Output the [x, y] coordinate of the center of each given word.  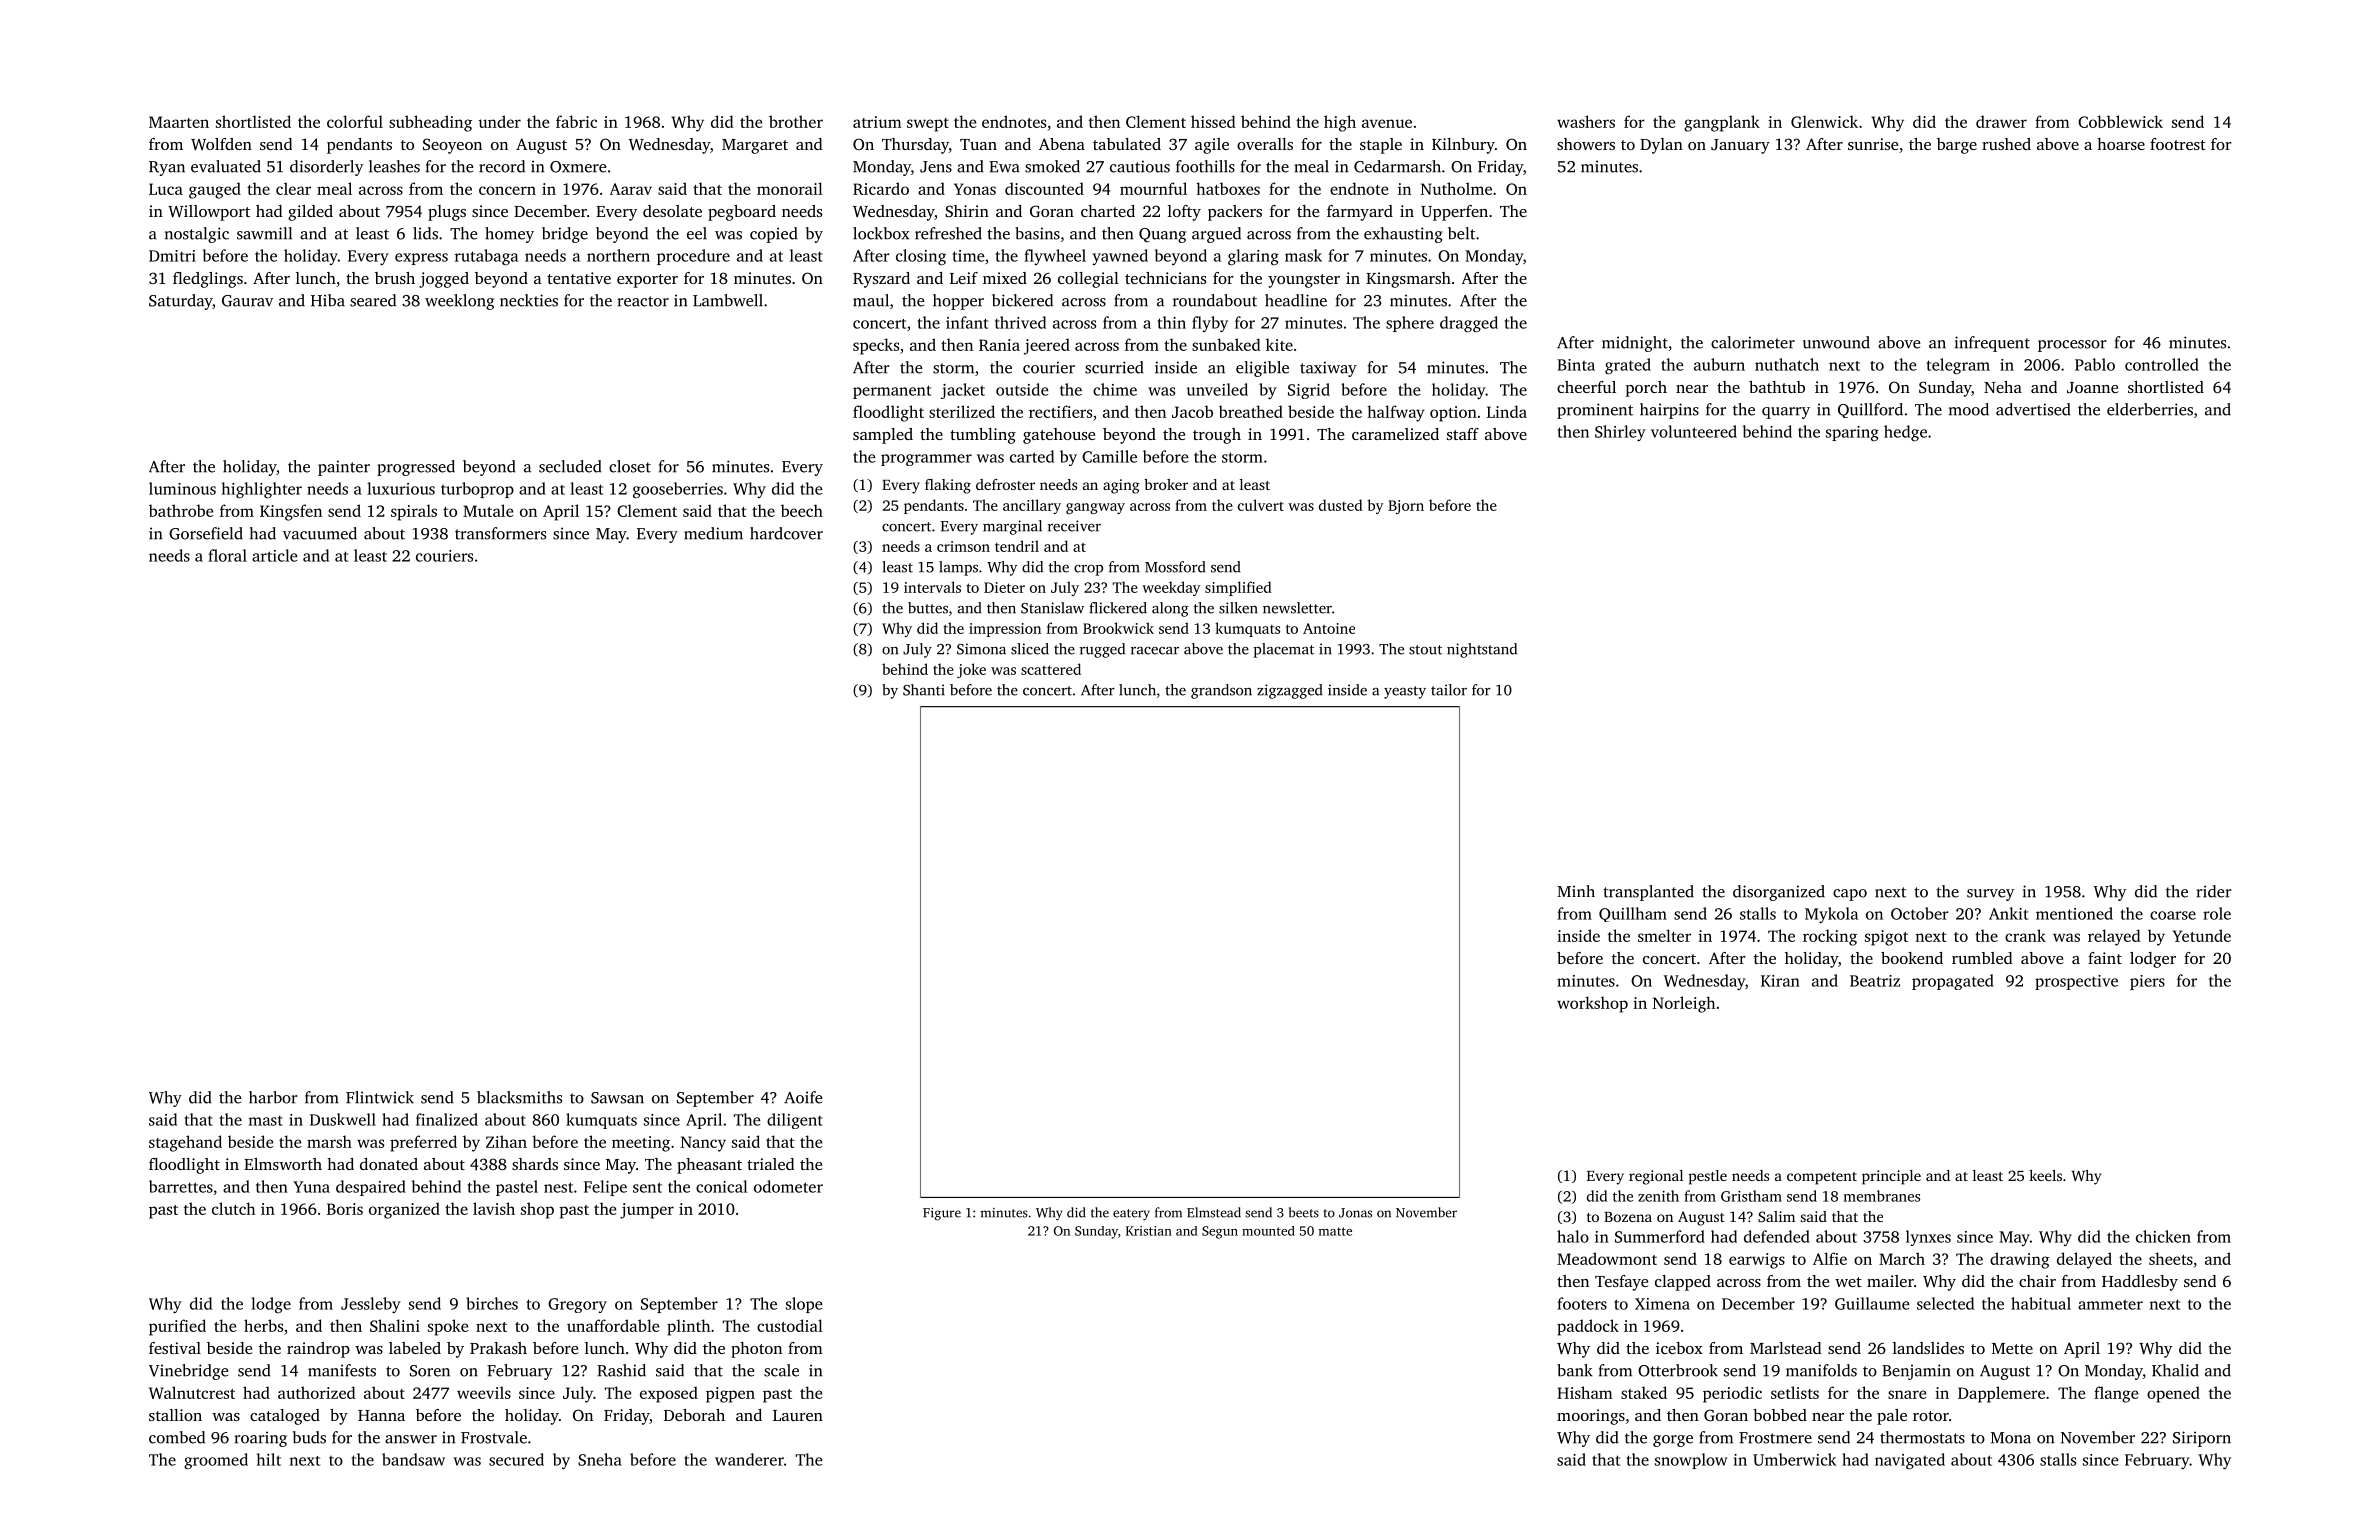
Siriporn [2202, 1439]
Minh [1576, 891]
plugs [447, 213]
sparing [1852, 433]
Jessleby [371, 1305]
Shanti [924, 690]
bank [1575, 1370]
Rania [999, 345]
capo [1850, 895]
